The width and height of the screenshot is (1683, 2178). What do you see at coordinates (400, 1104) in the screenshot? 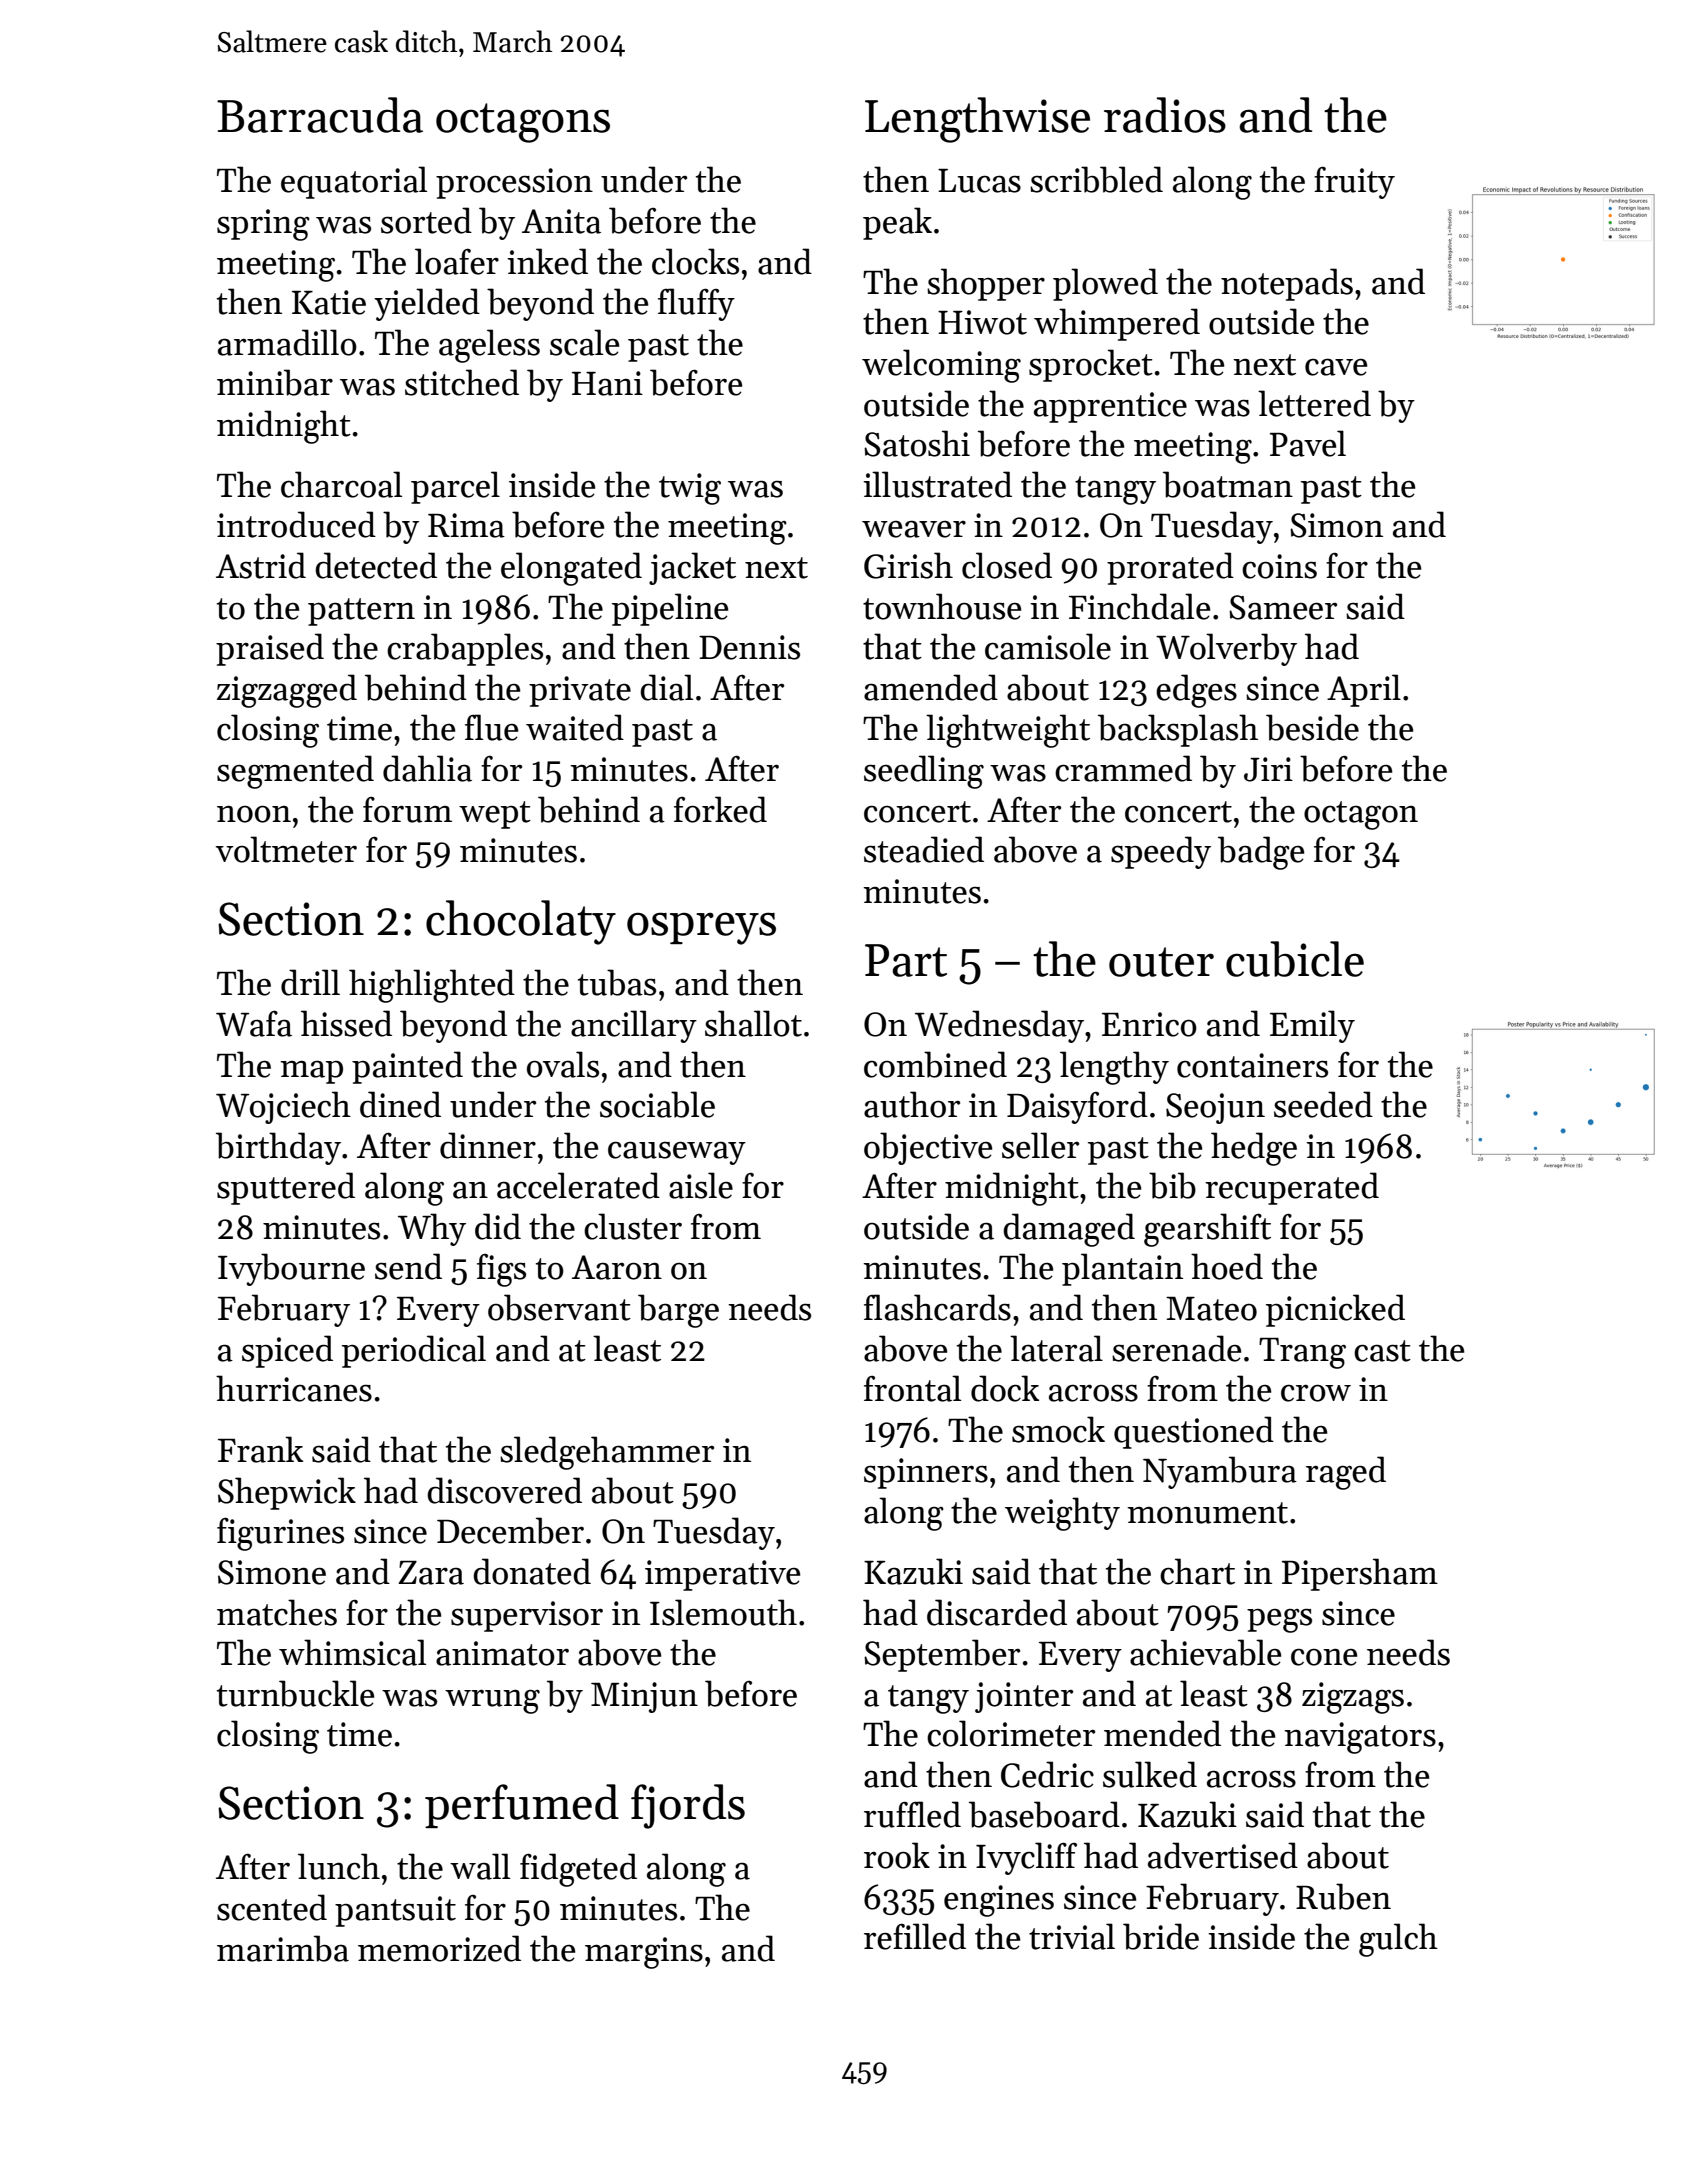
I see `dined` at bounding box center [400, 1104].
